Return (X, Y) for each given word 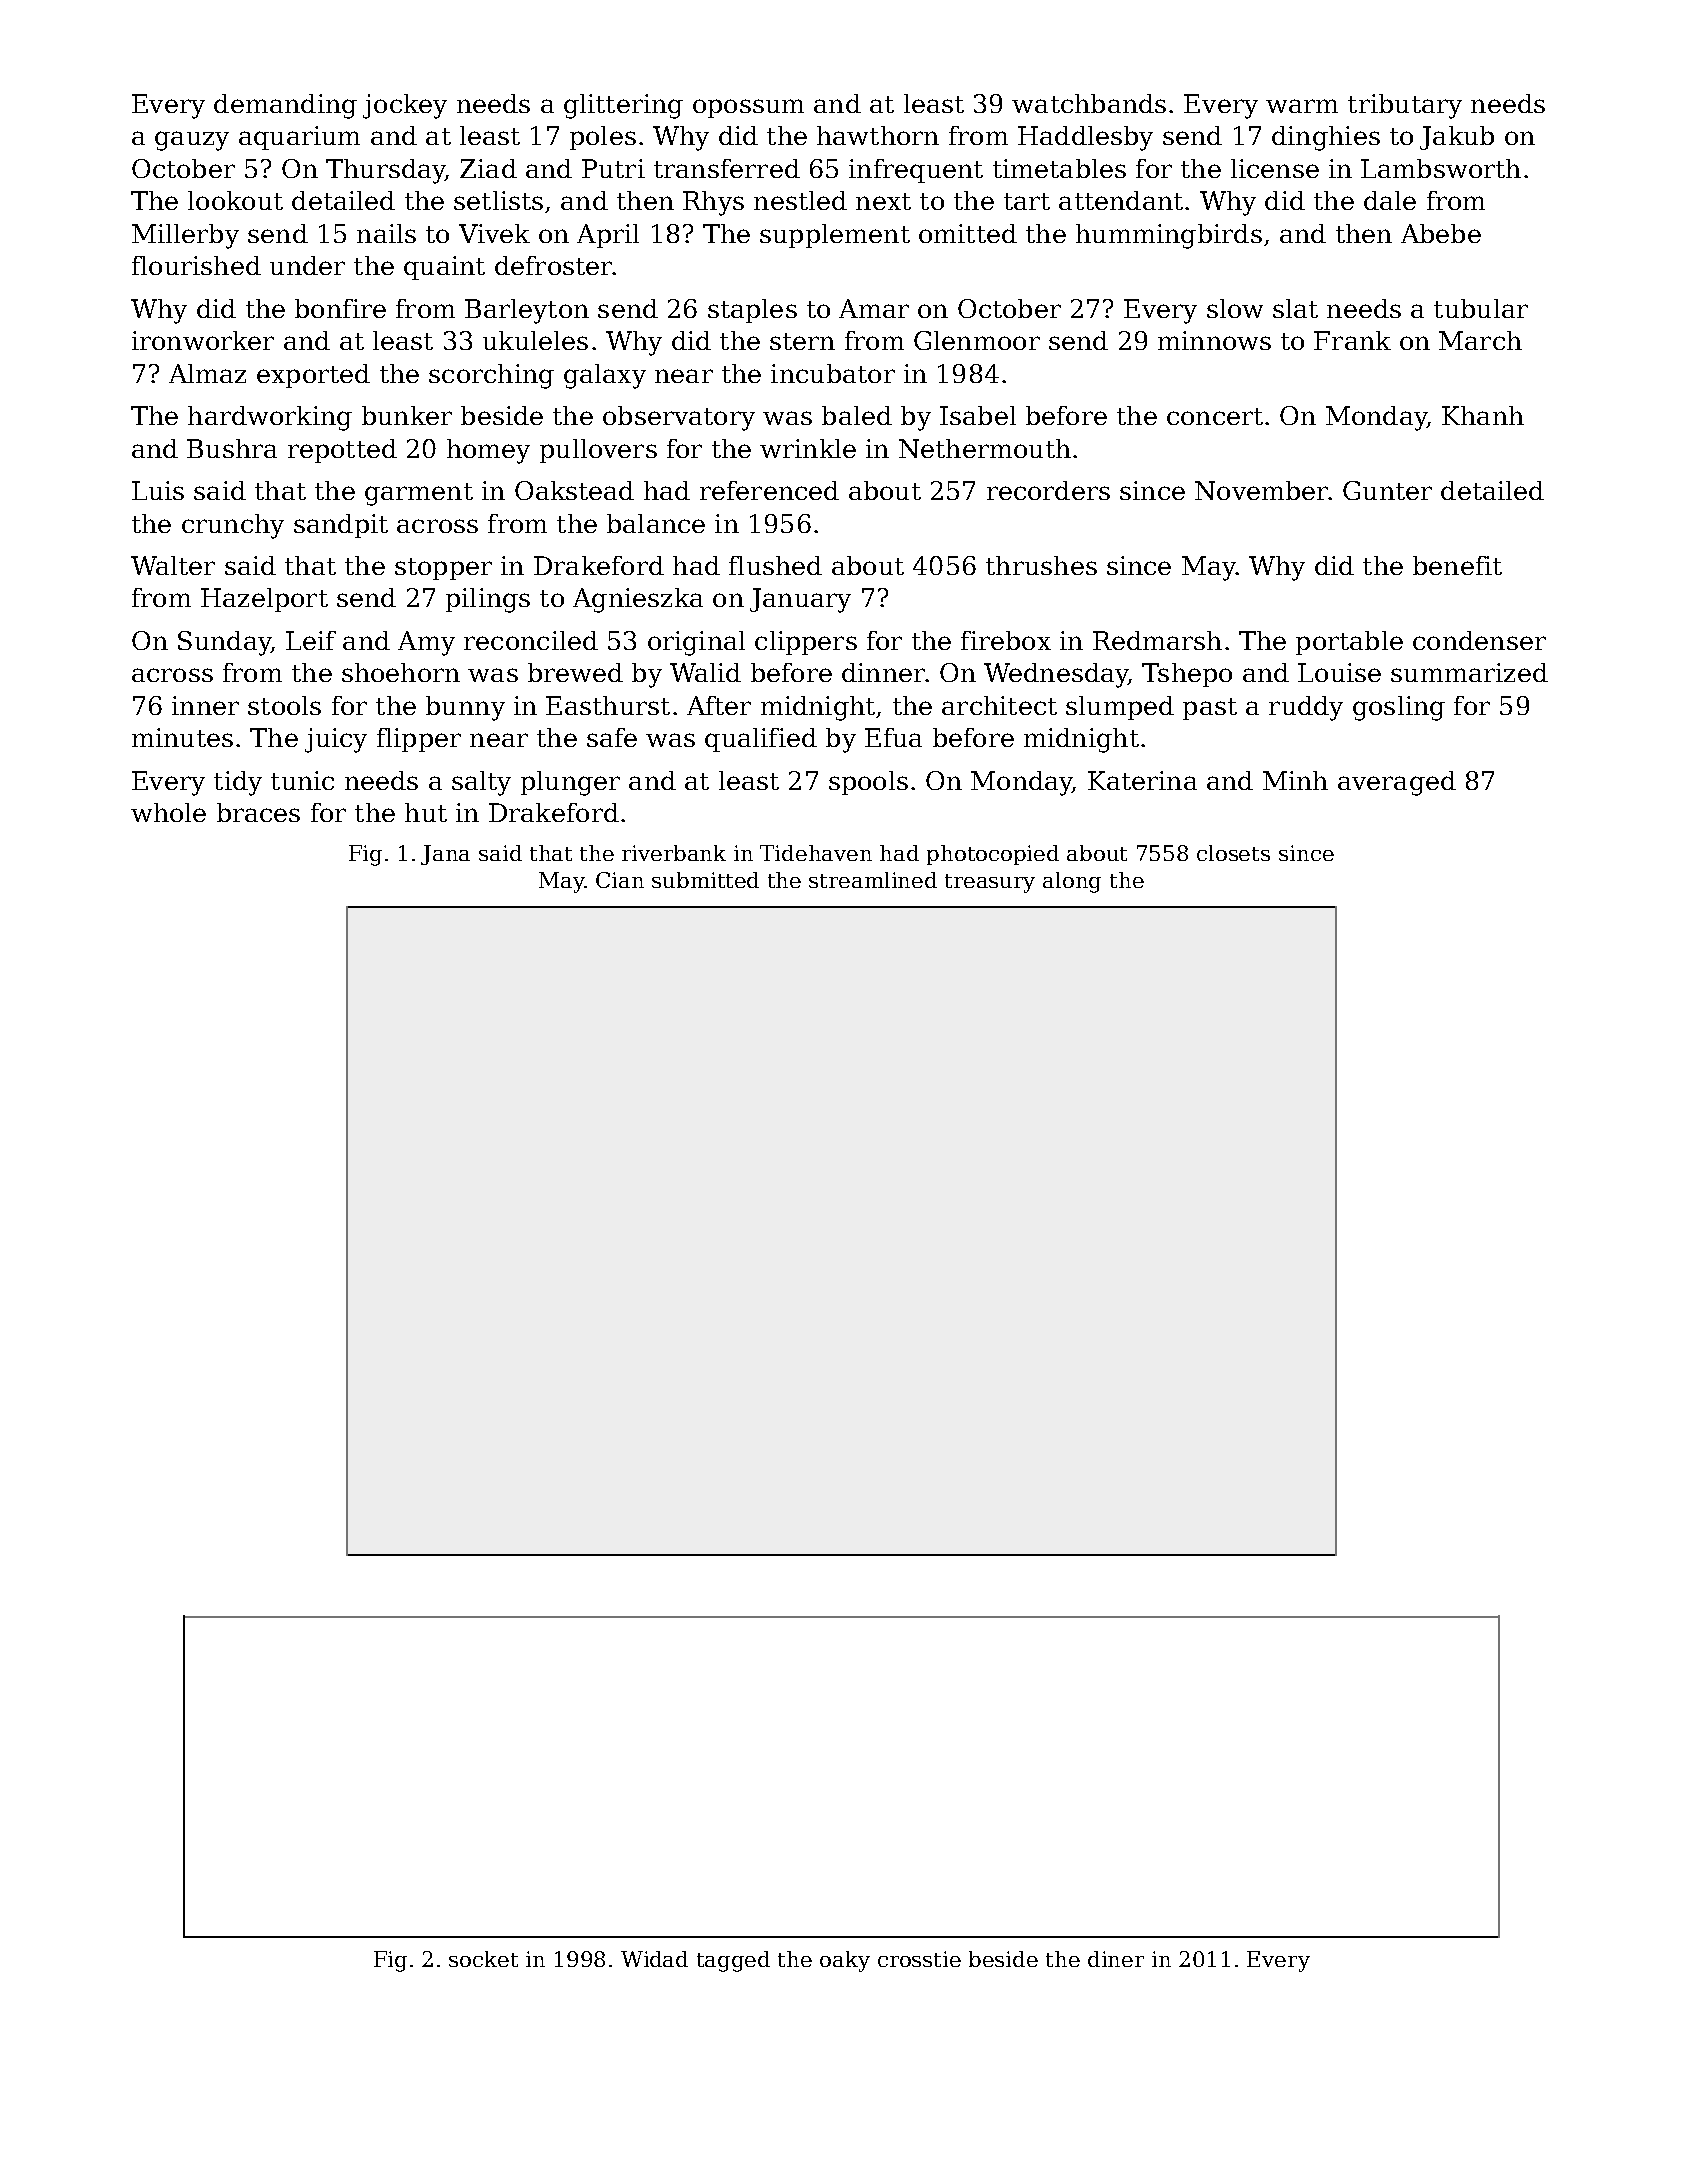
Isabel (978, 415)
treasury (990, 883)
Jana (445, 855)
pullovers (598, 451)
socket (483, 1959)
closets (1233, 853)
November (1261, 490)
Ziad (488, 168)
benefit (1457, 565)
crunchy (233, 526)
